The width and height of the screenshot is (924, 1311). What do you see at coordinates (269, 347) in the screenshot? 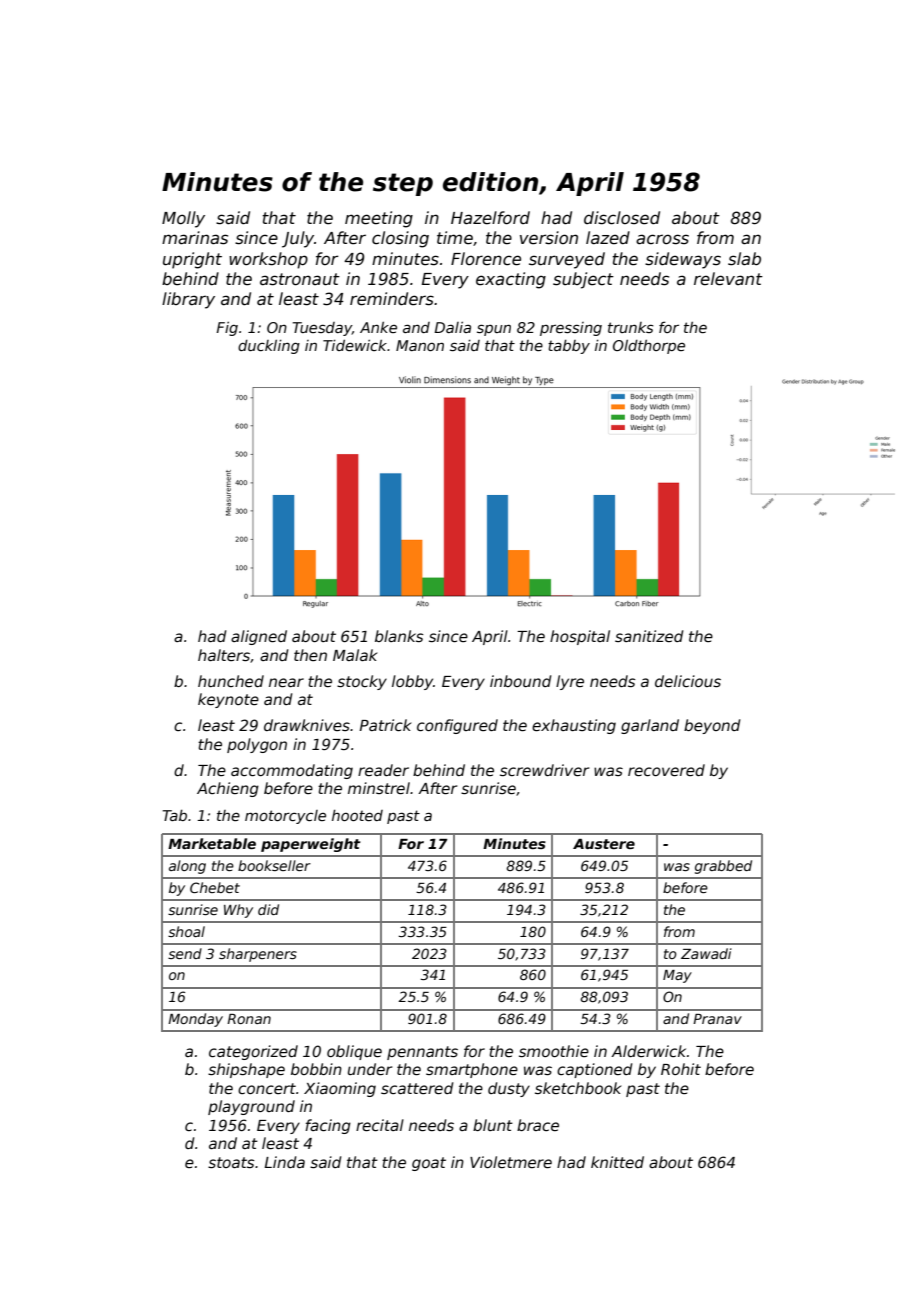
I see `duckling` at bounding box center [269, 347].
